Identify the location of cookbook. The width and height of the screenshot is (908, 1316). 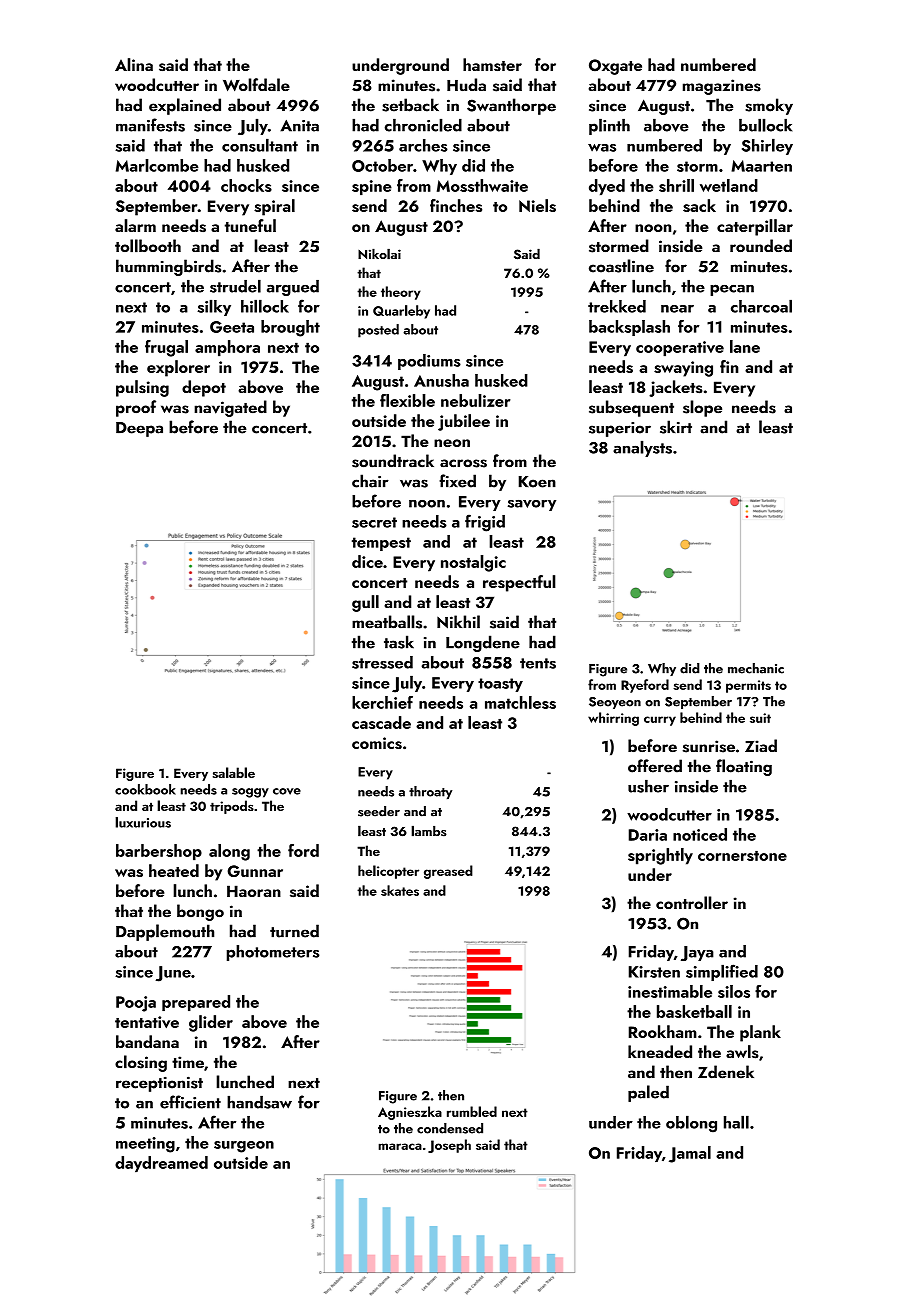
(145, 789).
